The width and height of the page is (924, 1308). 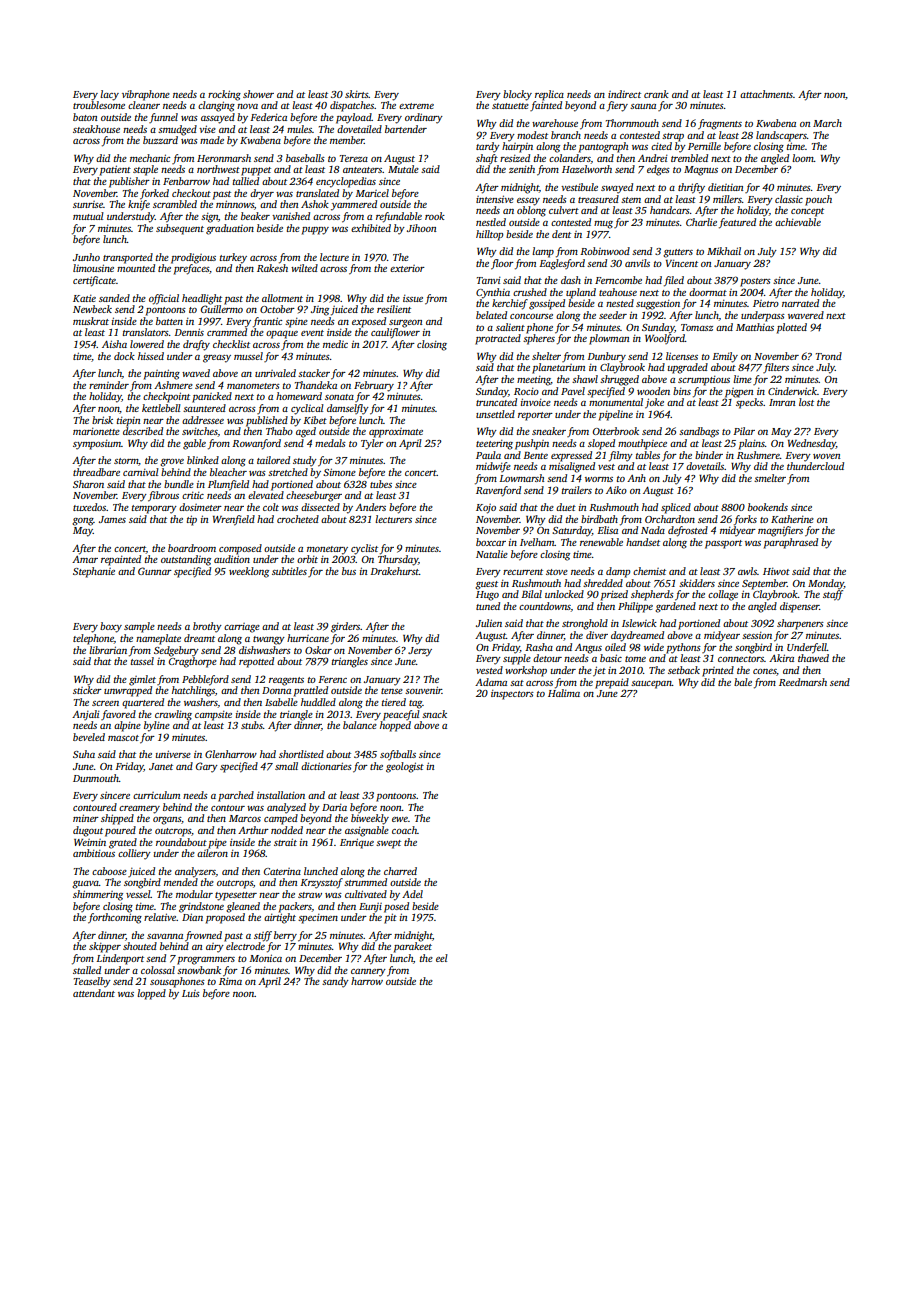 I want to click on snack, so click(x=434, y=714).
